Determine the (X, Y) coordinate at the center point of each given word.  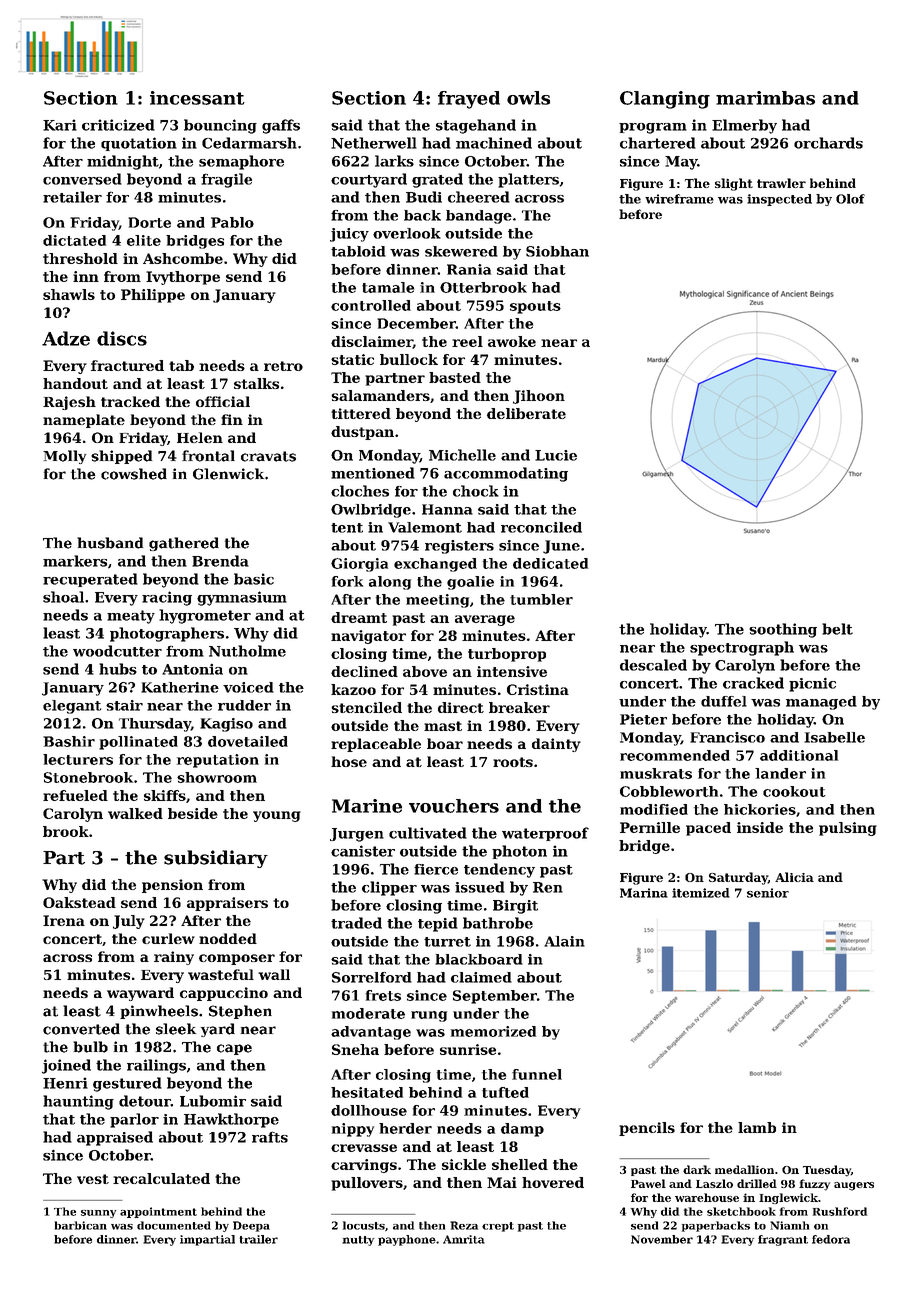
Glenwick (228, 474)
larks (394, 161)
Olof (850, 199)
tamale (388, 287)
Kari (60, 125)
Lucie (556, 455)
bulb (90, 1047)
